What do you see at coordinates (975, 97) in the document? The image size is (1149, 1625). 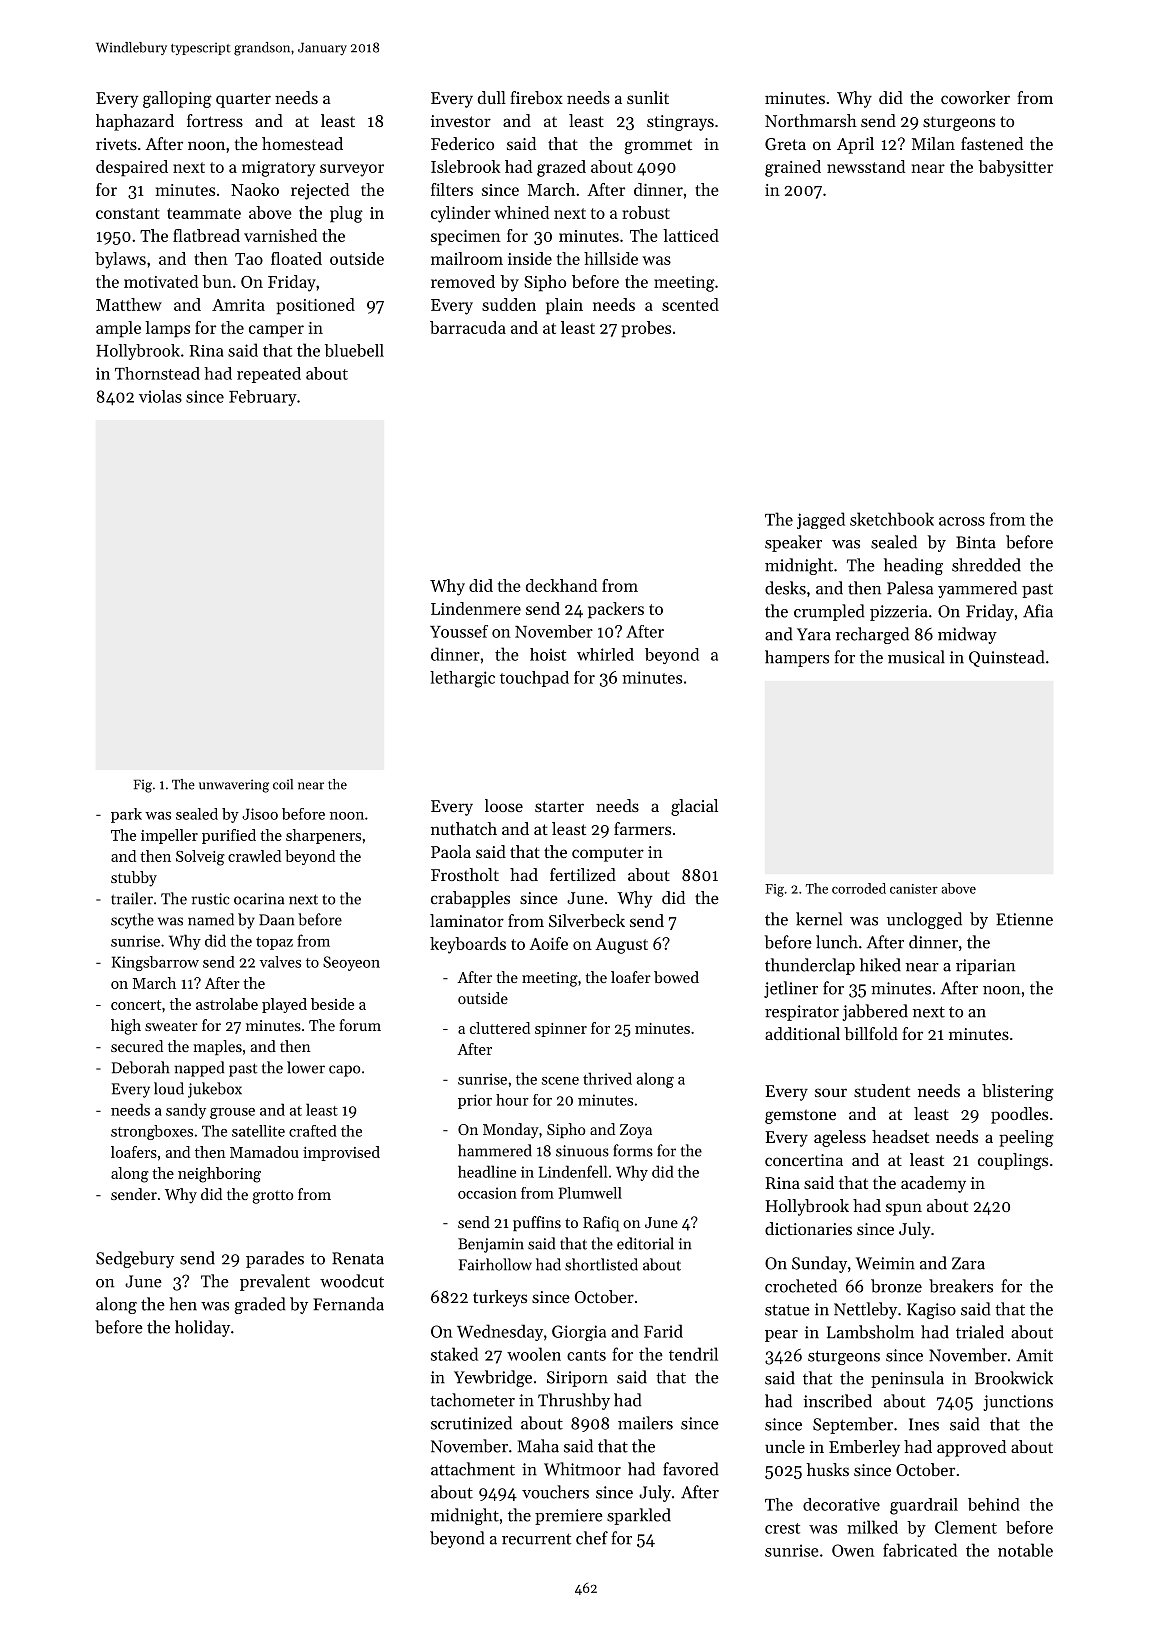 I see `coworker` at bounding box center [975, 97].
